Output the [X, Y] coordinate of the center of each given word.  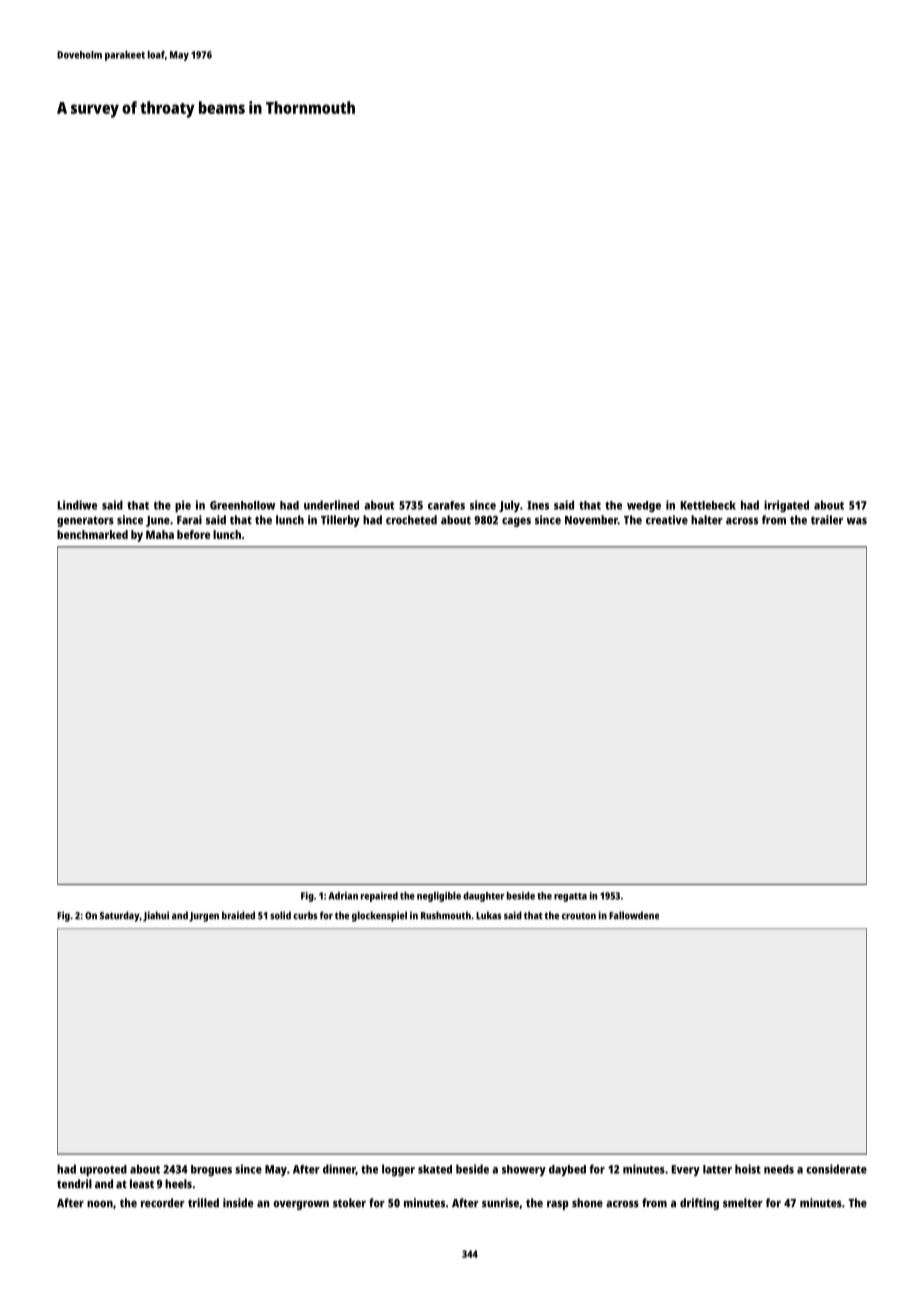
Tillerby [340, 521]
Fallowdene [634, 915]
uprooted [103, 1171]
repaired [379, 897]
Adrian [343, 896]
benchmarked [92, 534]
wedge [644, 507]
